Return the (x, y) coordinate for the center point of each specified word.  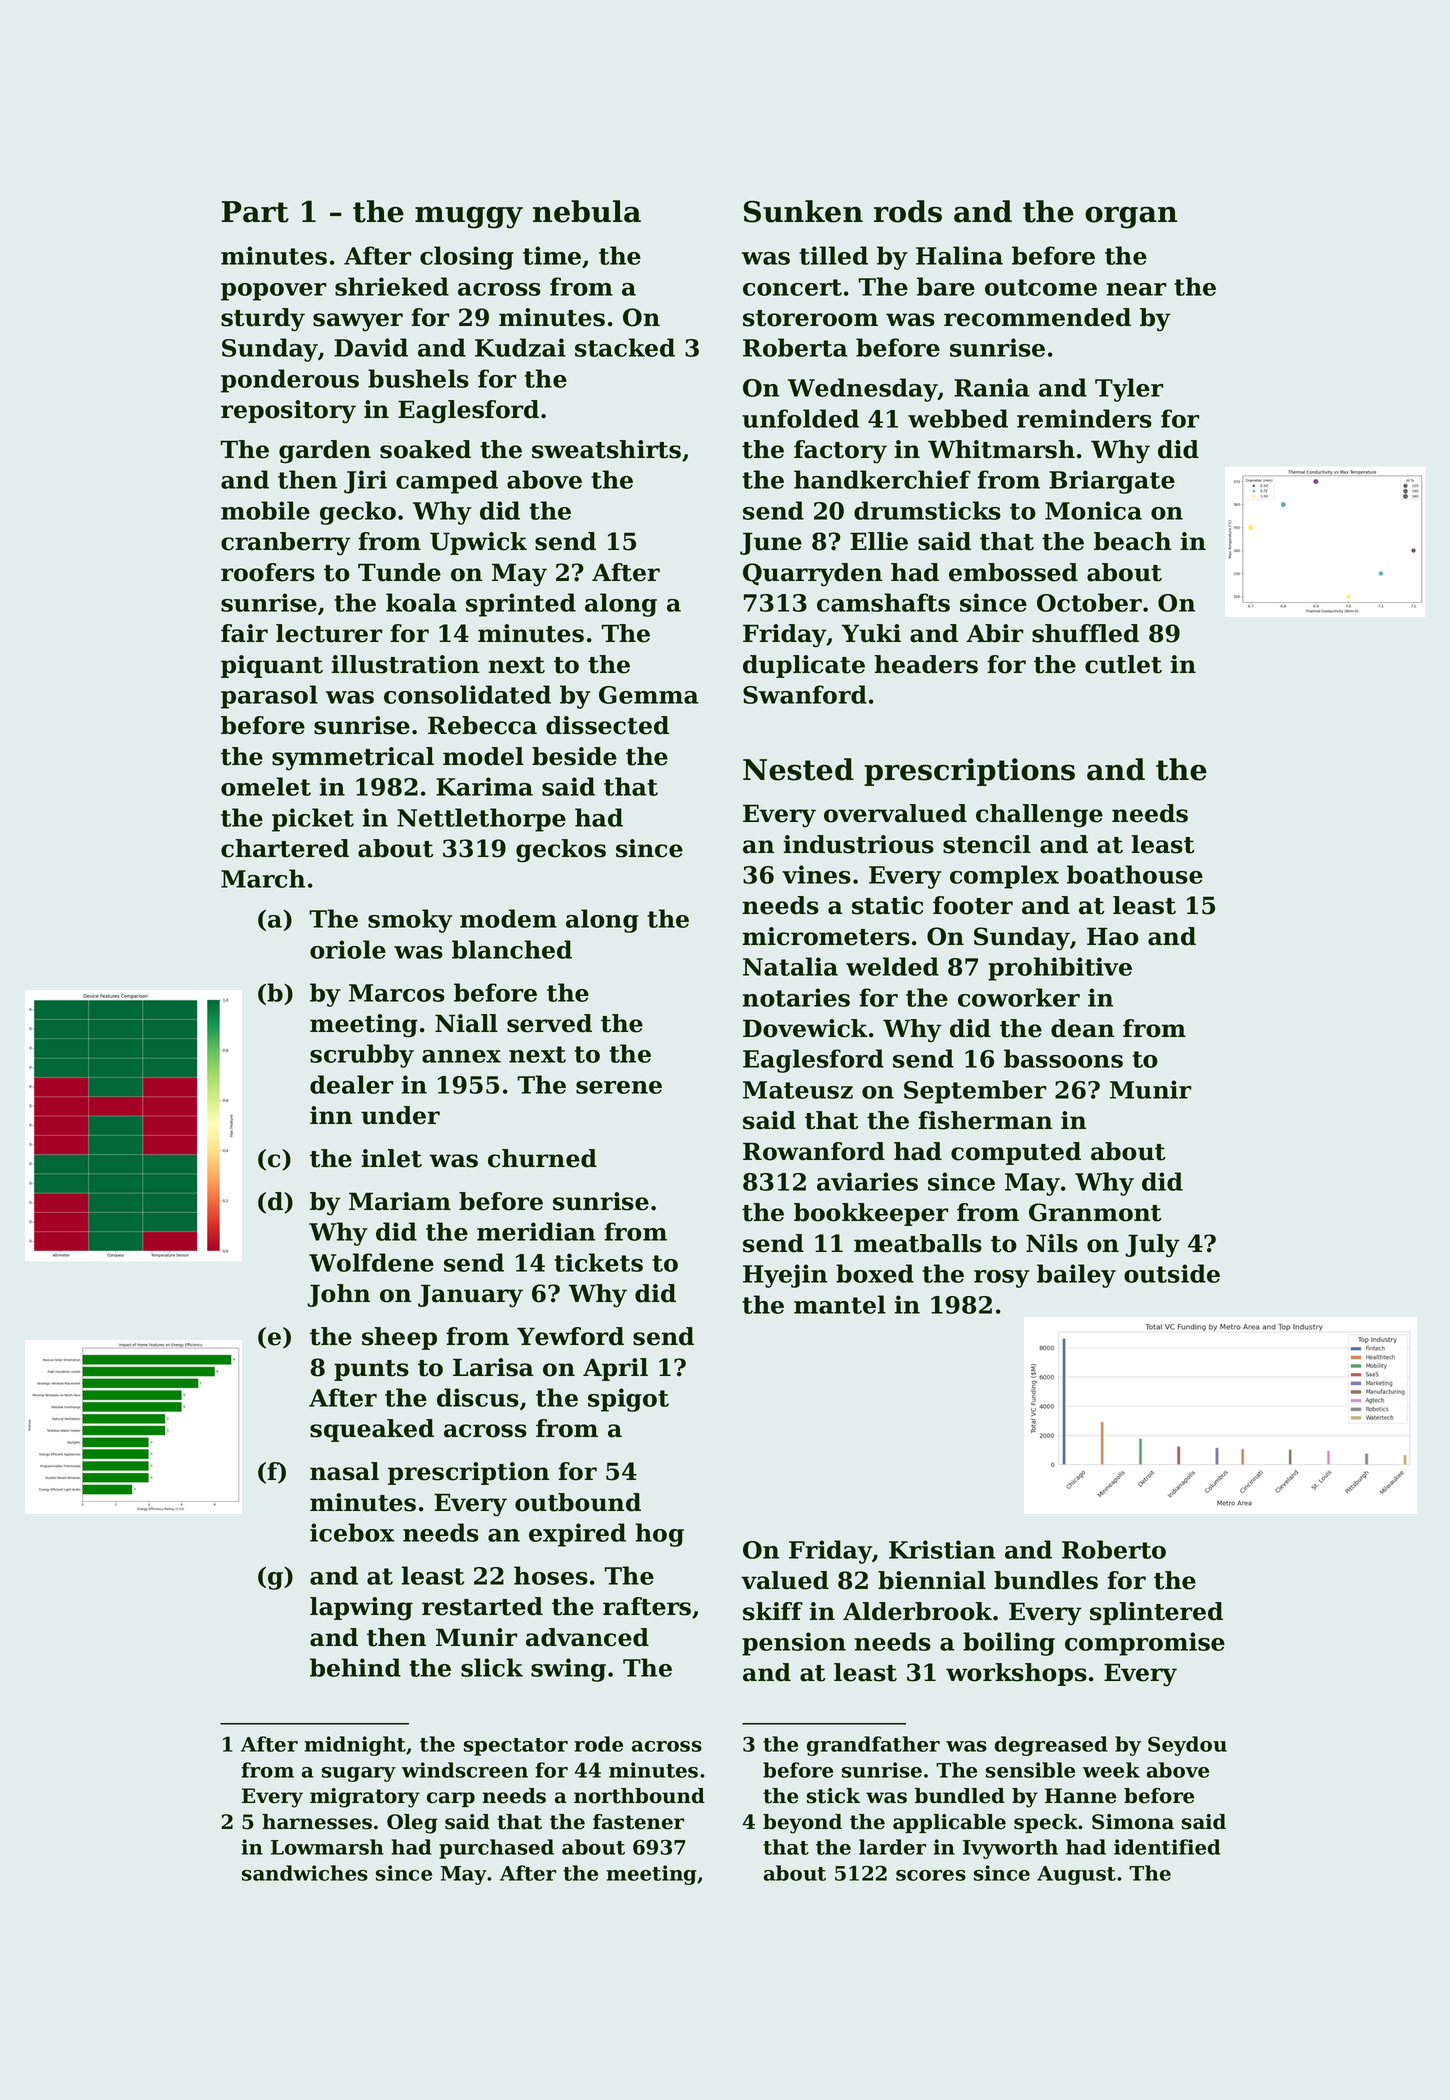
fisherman (985, 1120)
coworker (1019, 997)
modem (508, 918)
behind (355, 1667)
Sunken (803, 211)
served (549, 1023)
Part (255, 212)
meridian (536, 1231)
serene (619, 1087)
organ (1131, 217)
